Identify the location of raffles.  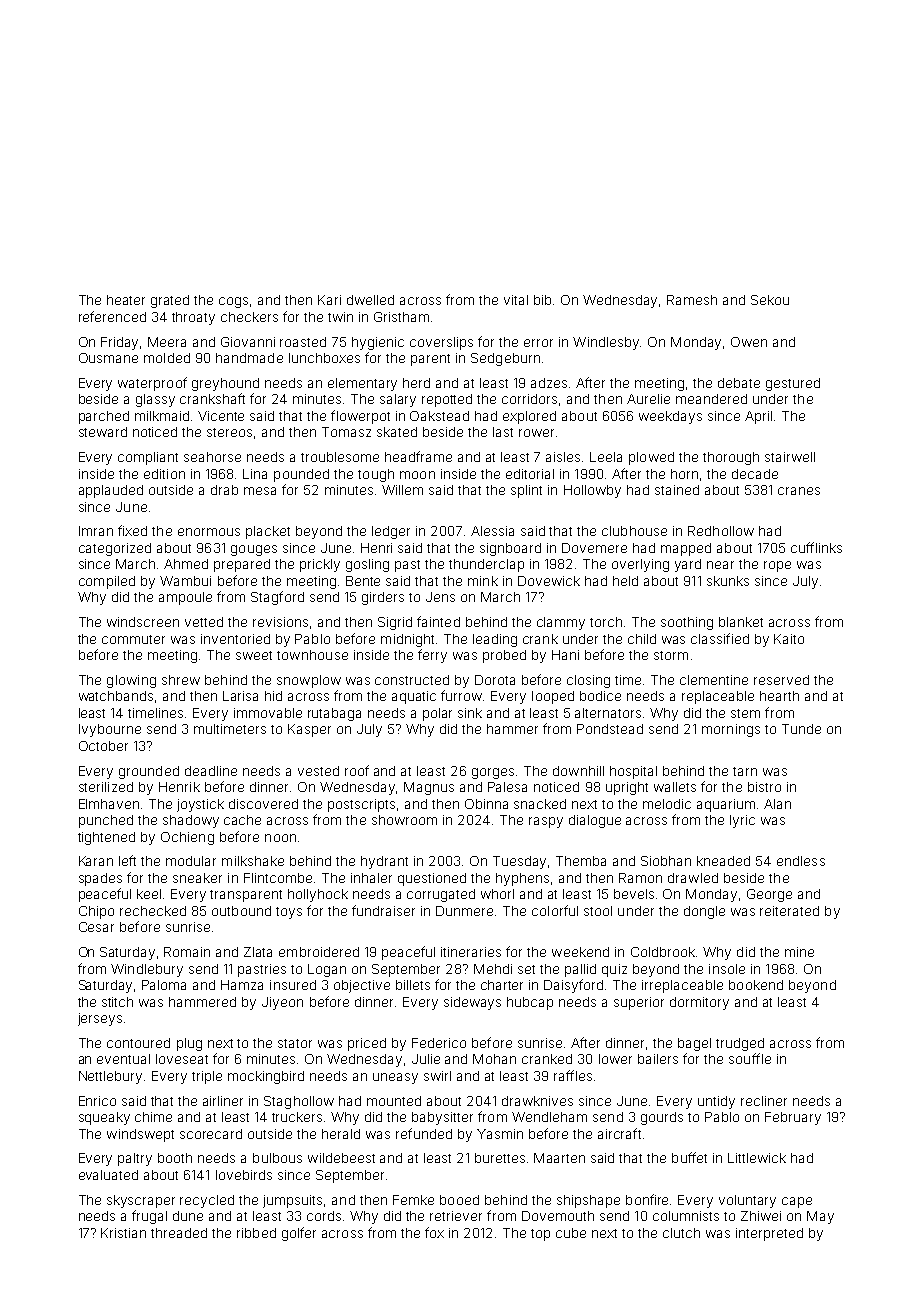
(573, 1075).
